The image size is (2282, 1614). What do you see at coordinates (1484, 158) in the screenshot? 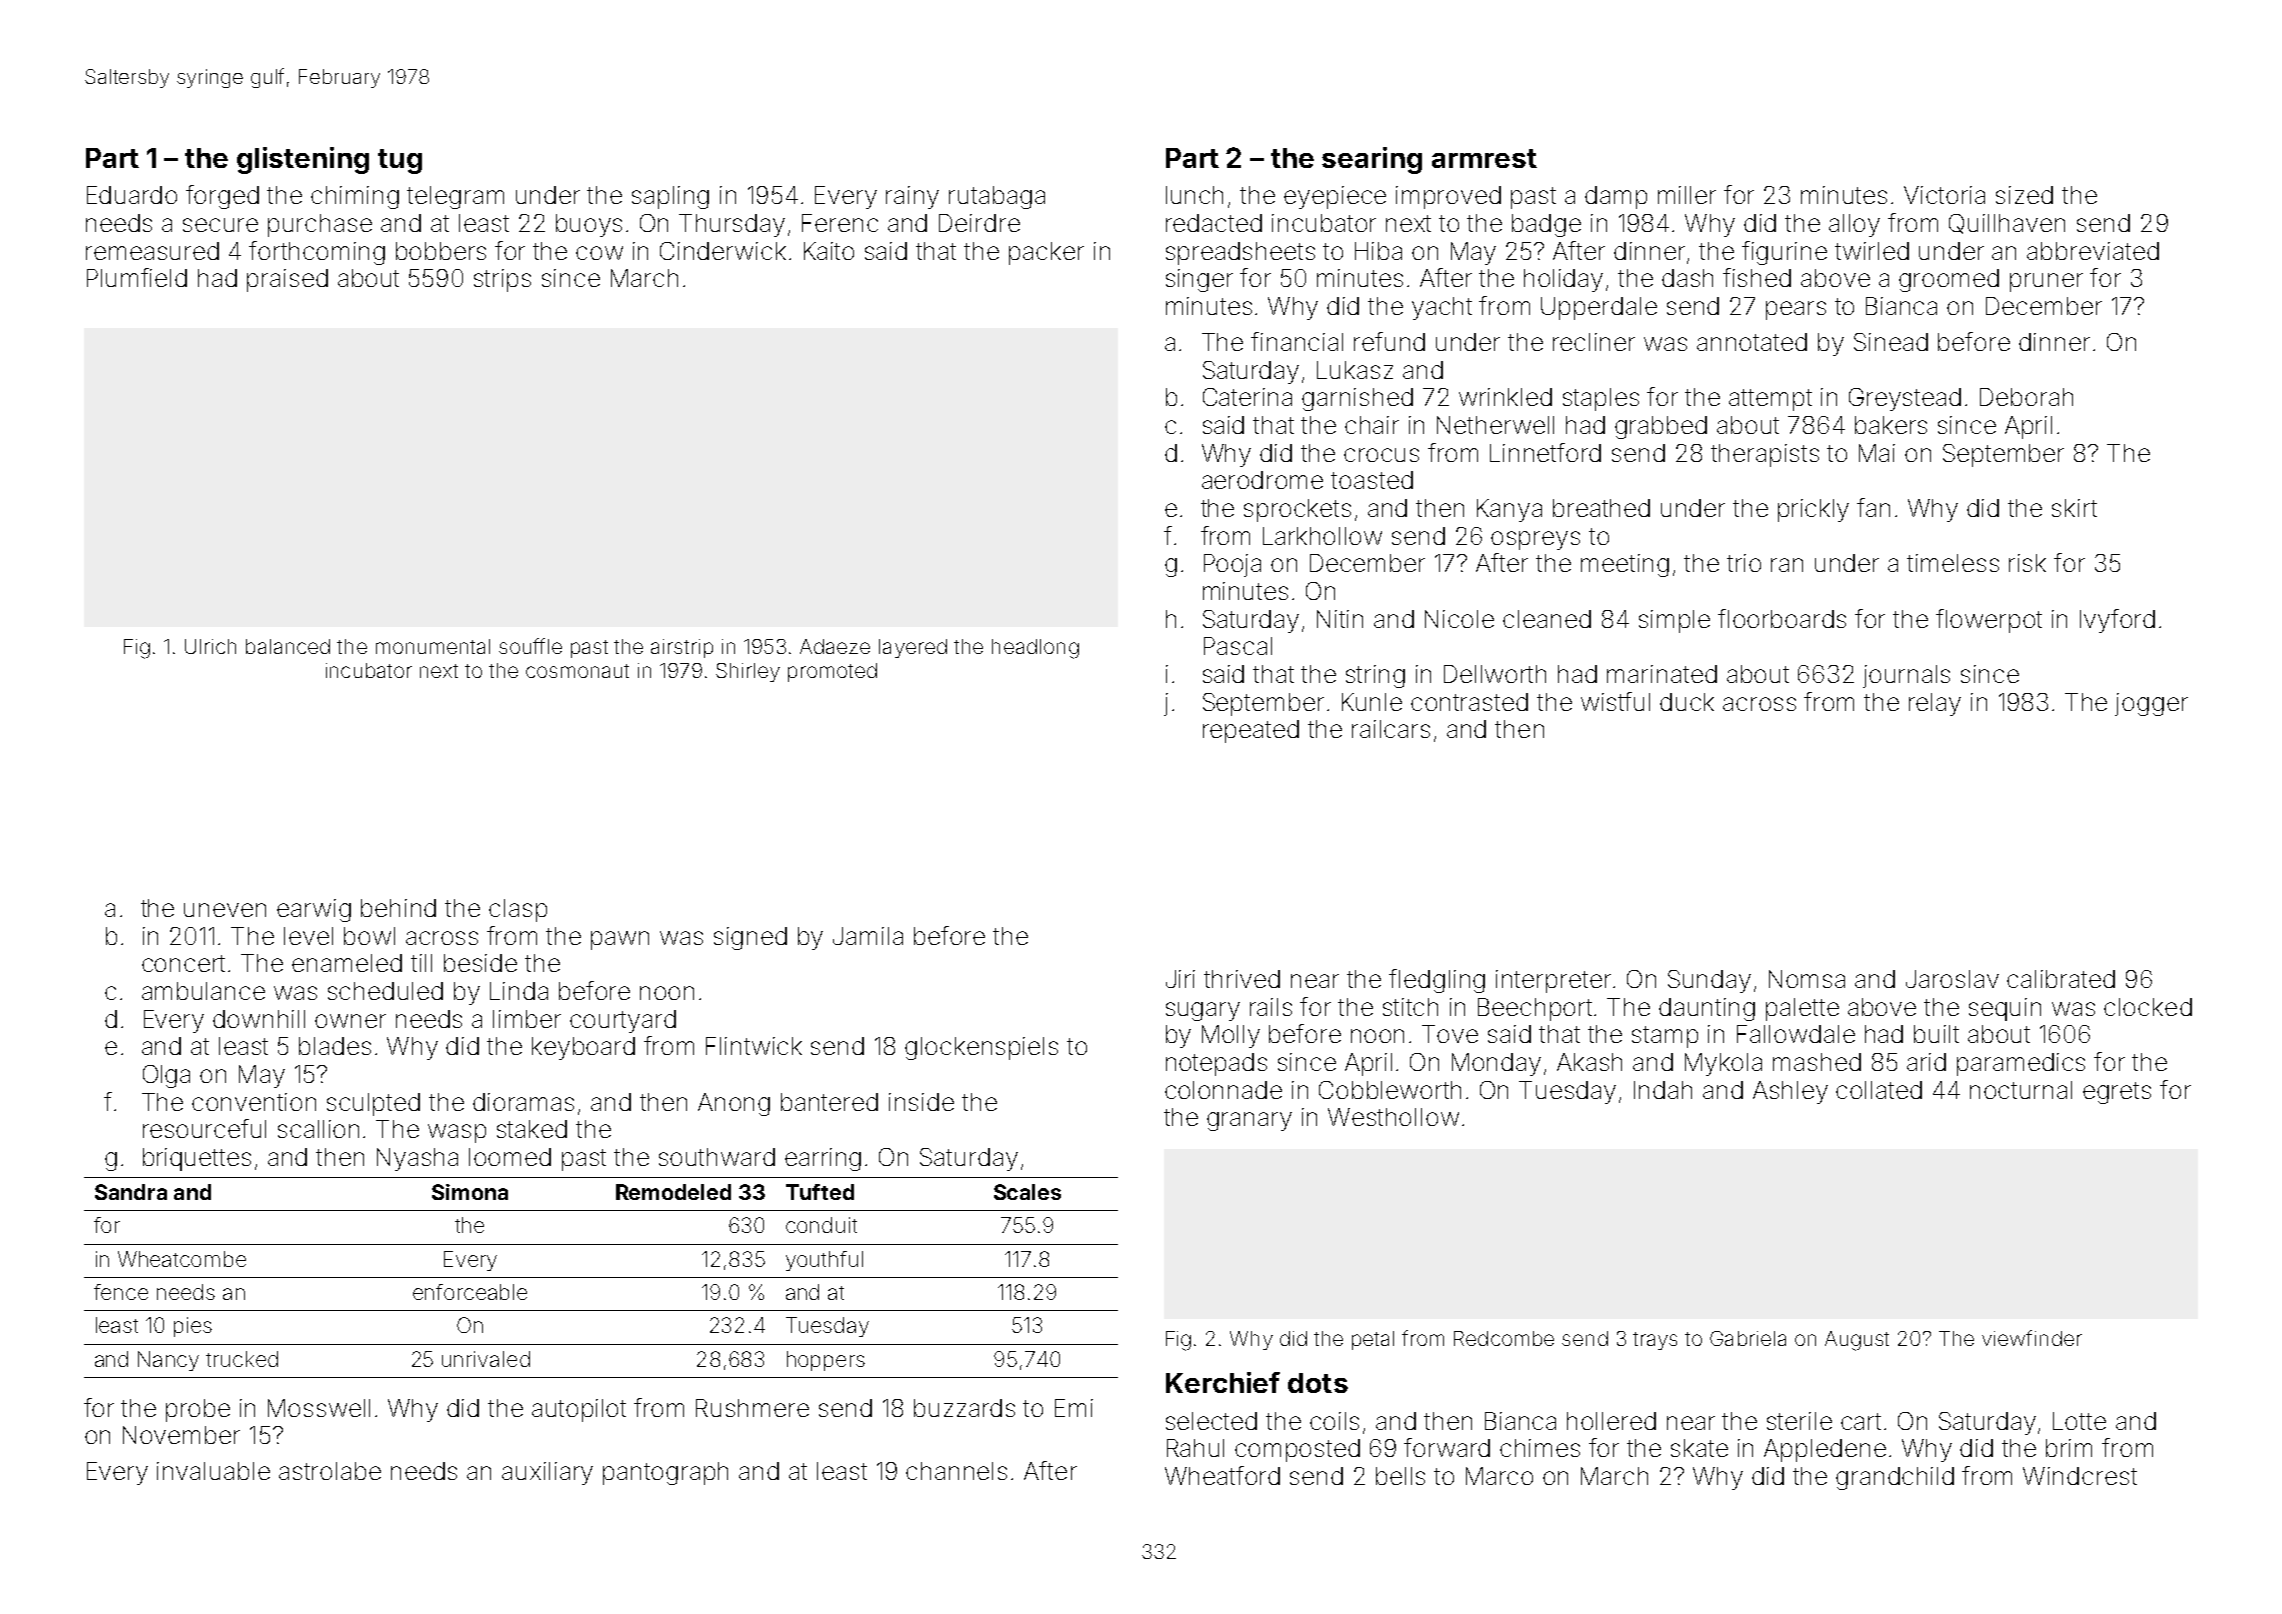
I see `armrest` at bounding box center [1484, 158].
